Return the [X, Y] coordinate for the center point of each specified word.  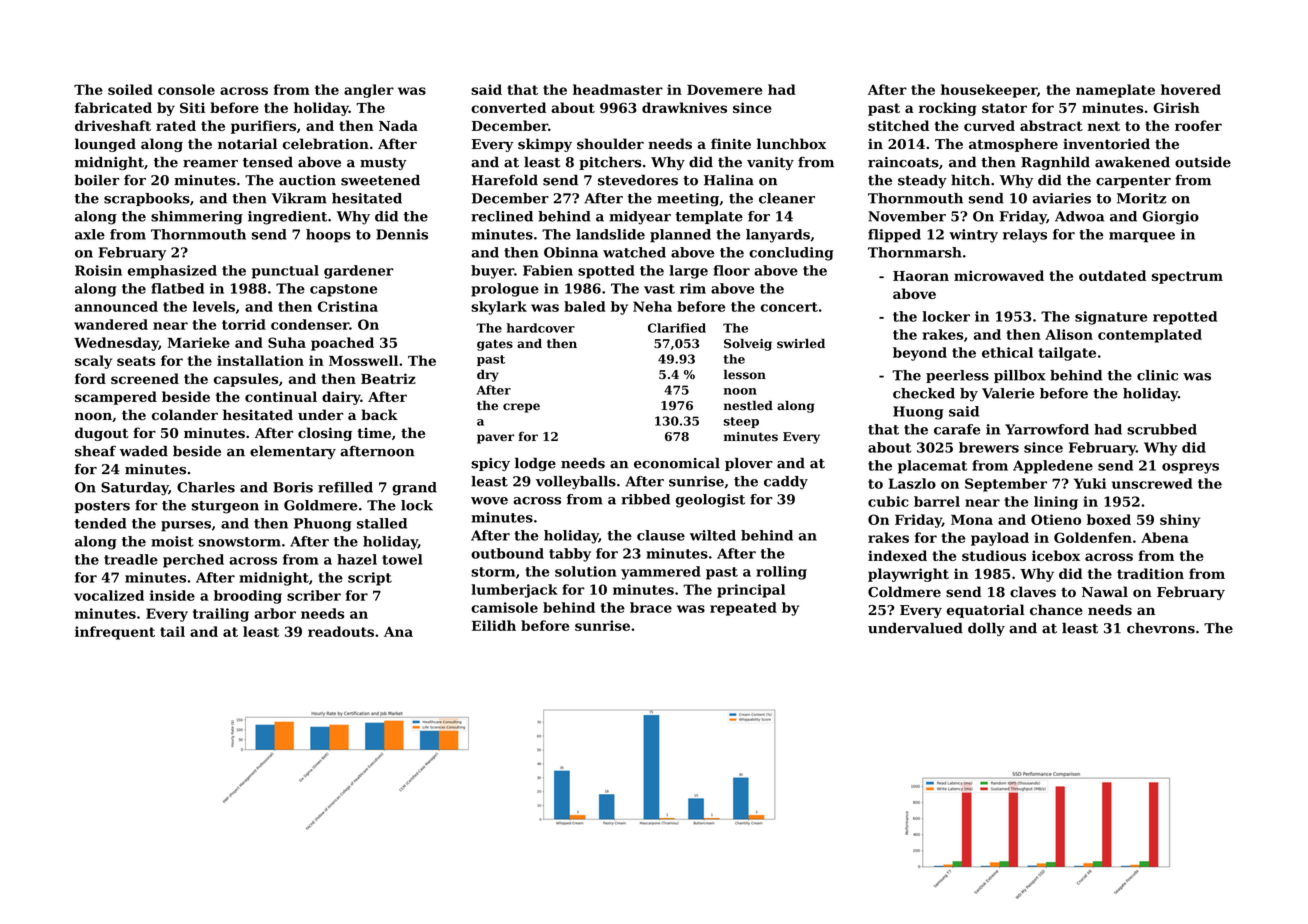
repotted [1185, 318]
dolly [986, 629]
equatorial [985, 611]
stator [1004, 108]
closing [325, 434]
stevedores [638, 180]
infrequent [115, 633]
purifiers [263, 127]
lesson [745, 374]
